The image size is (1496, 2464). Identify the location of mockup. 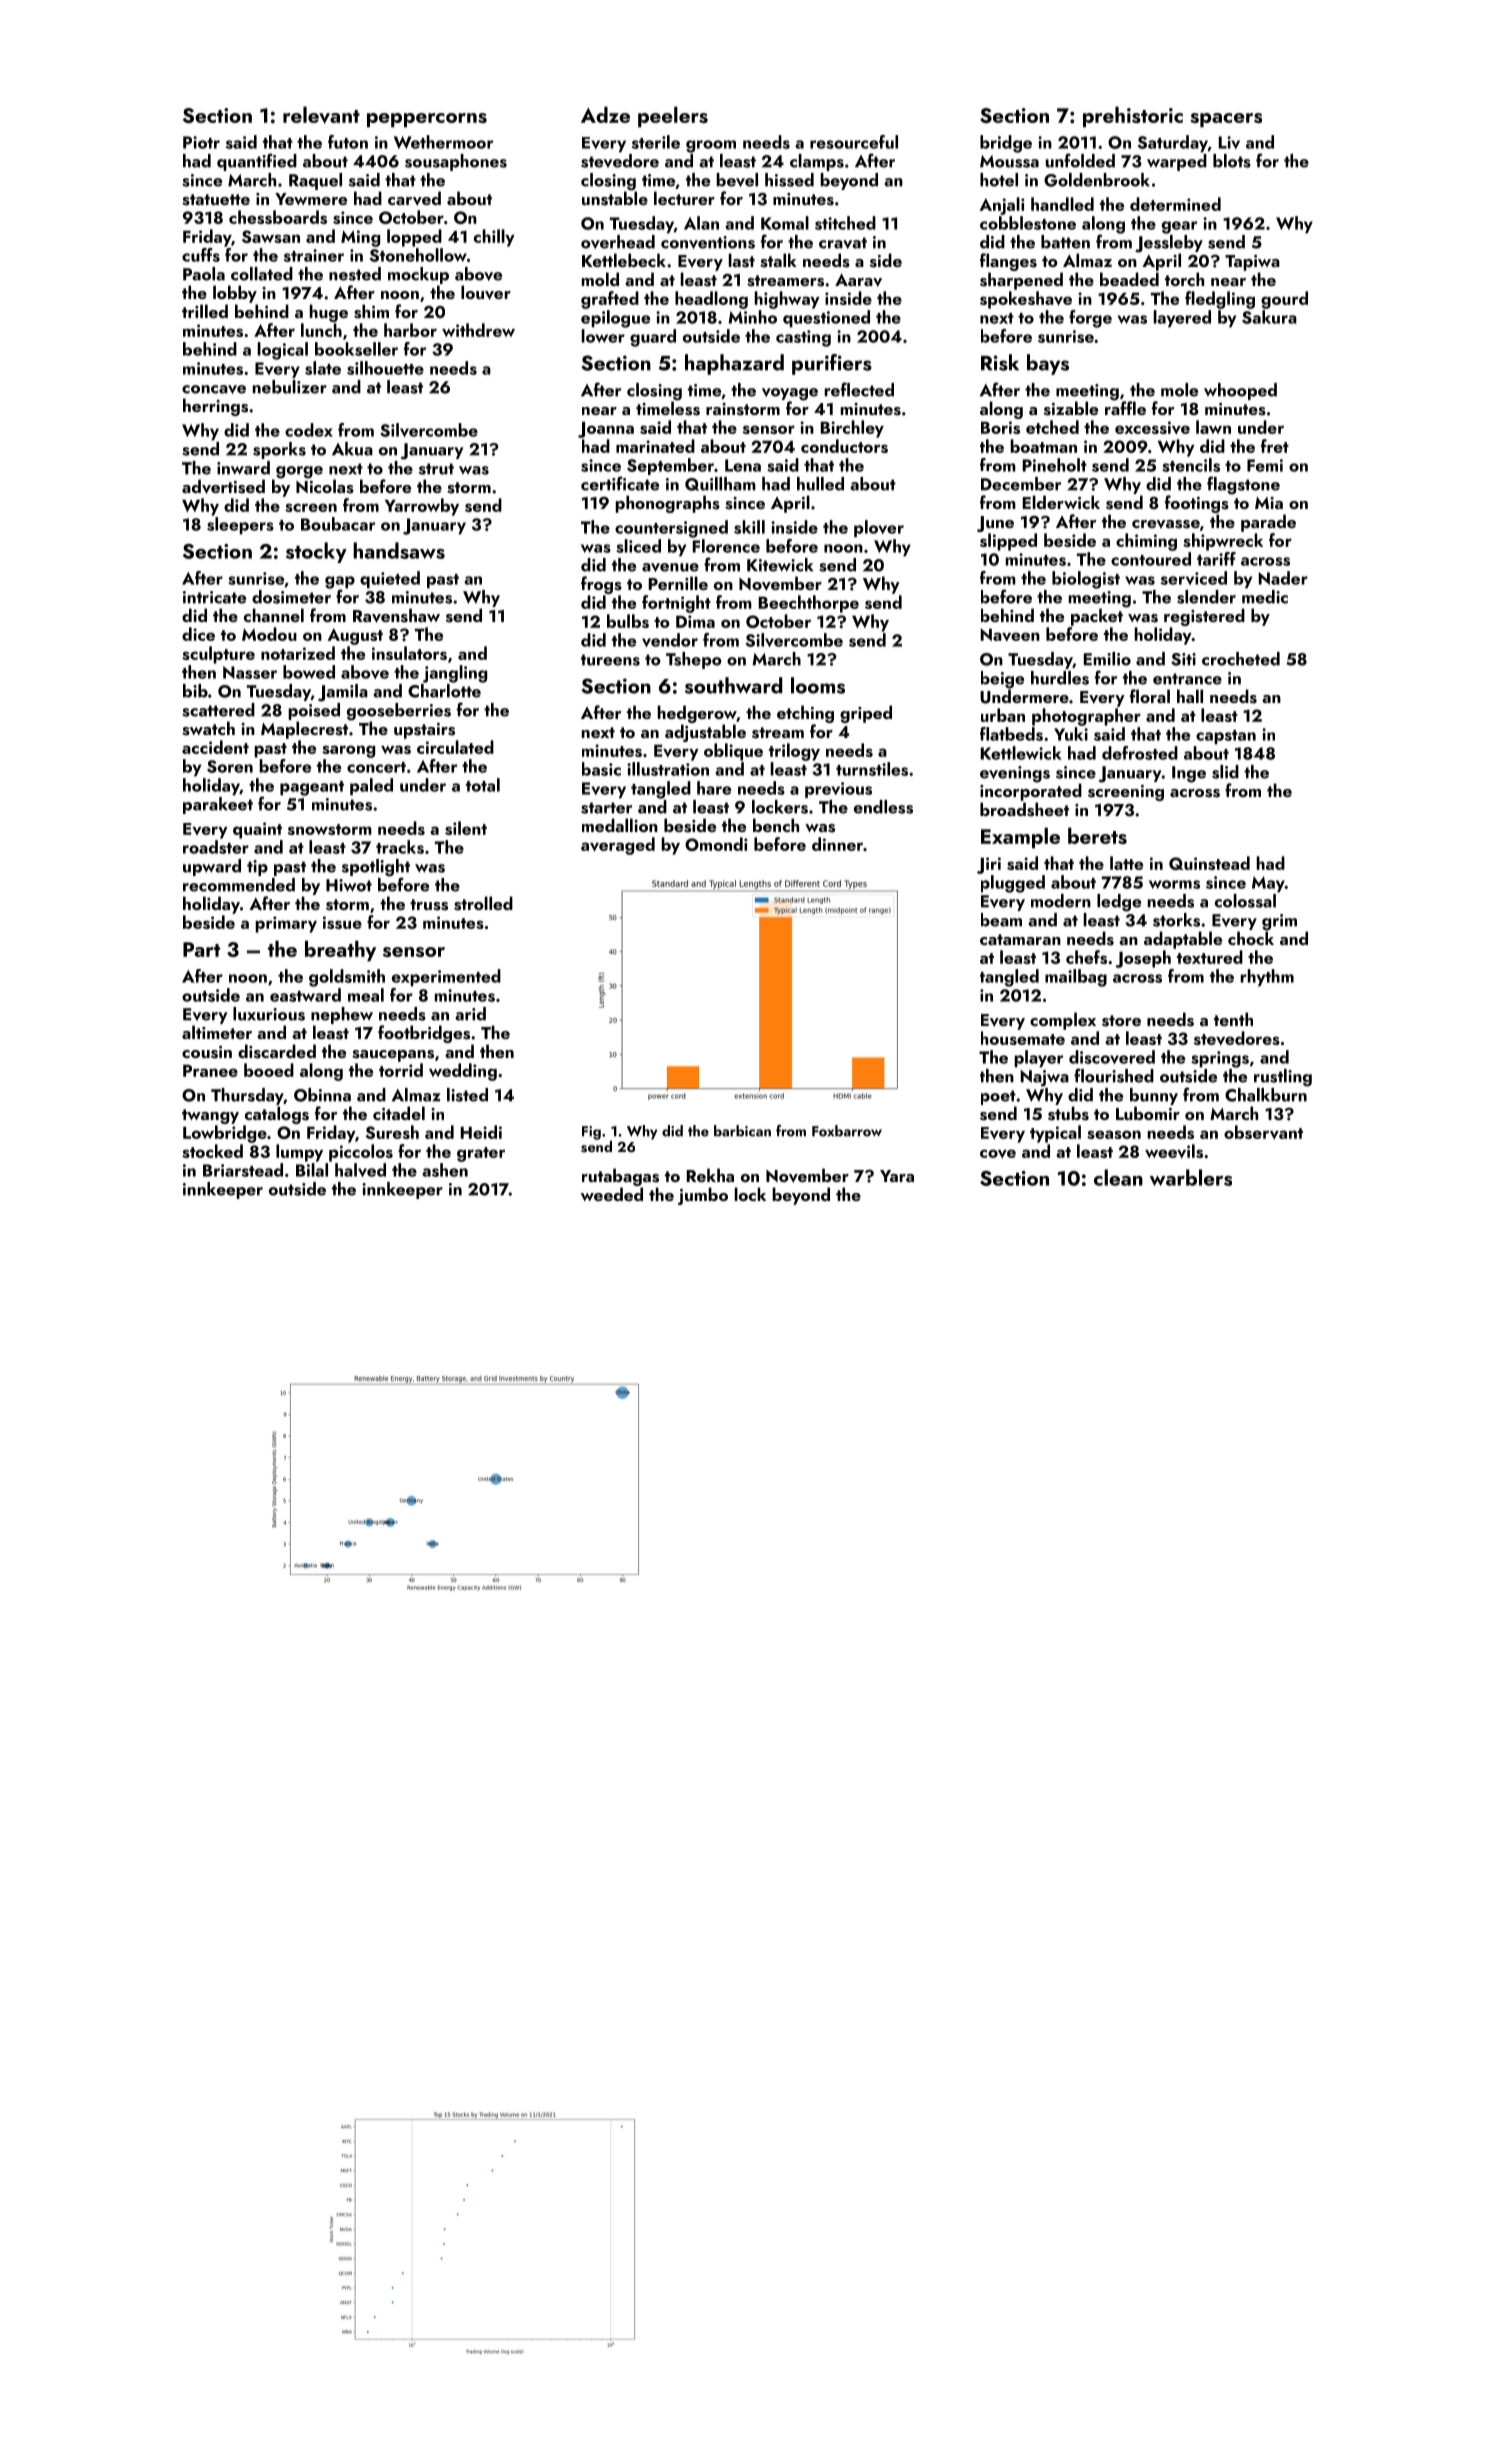
(418, 275).
